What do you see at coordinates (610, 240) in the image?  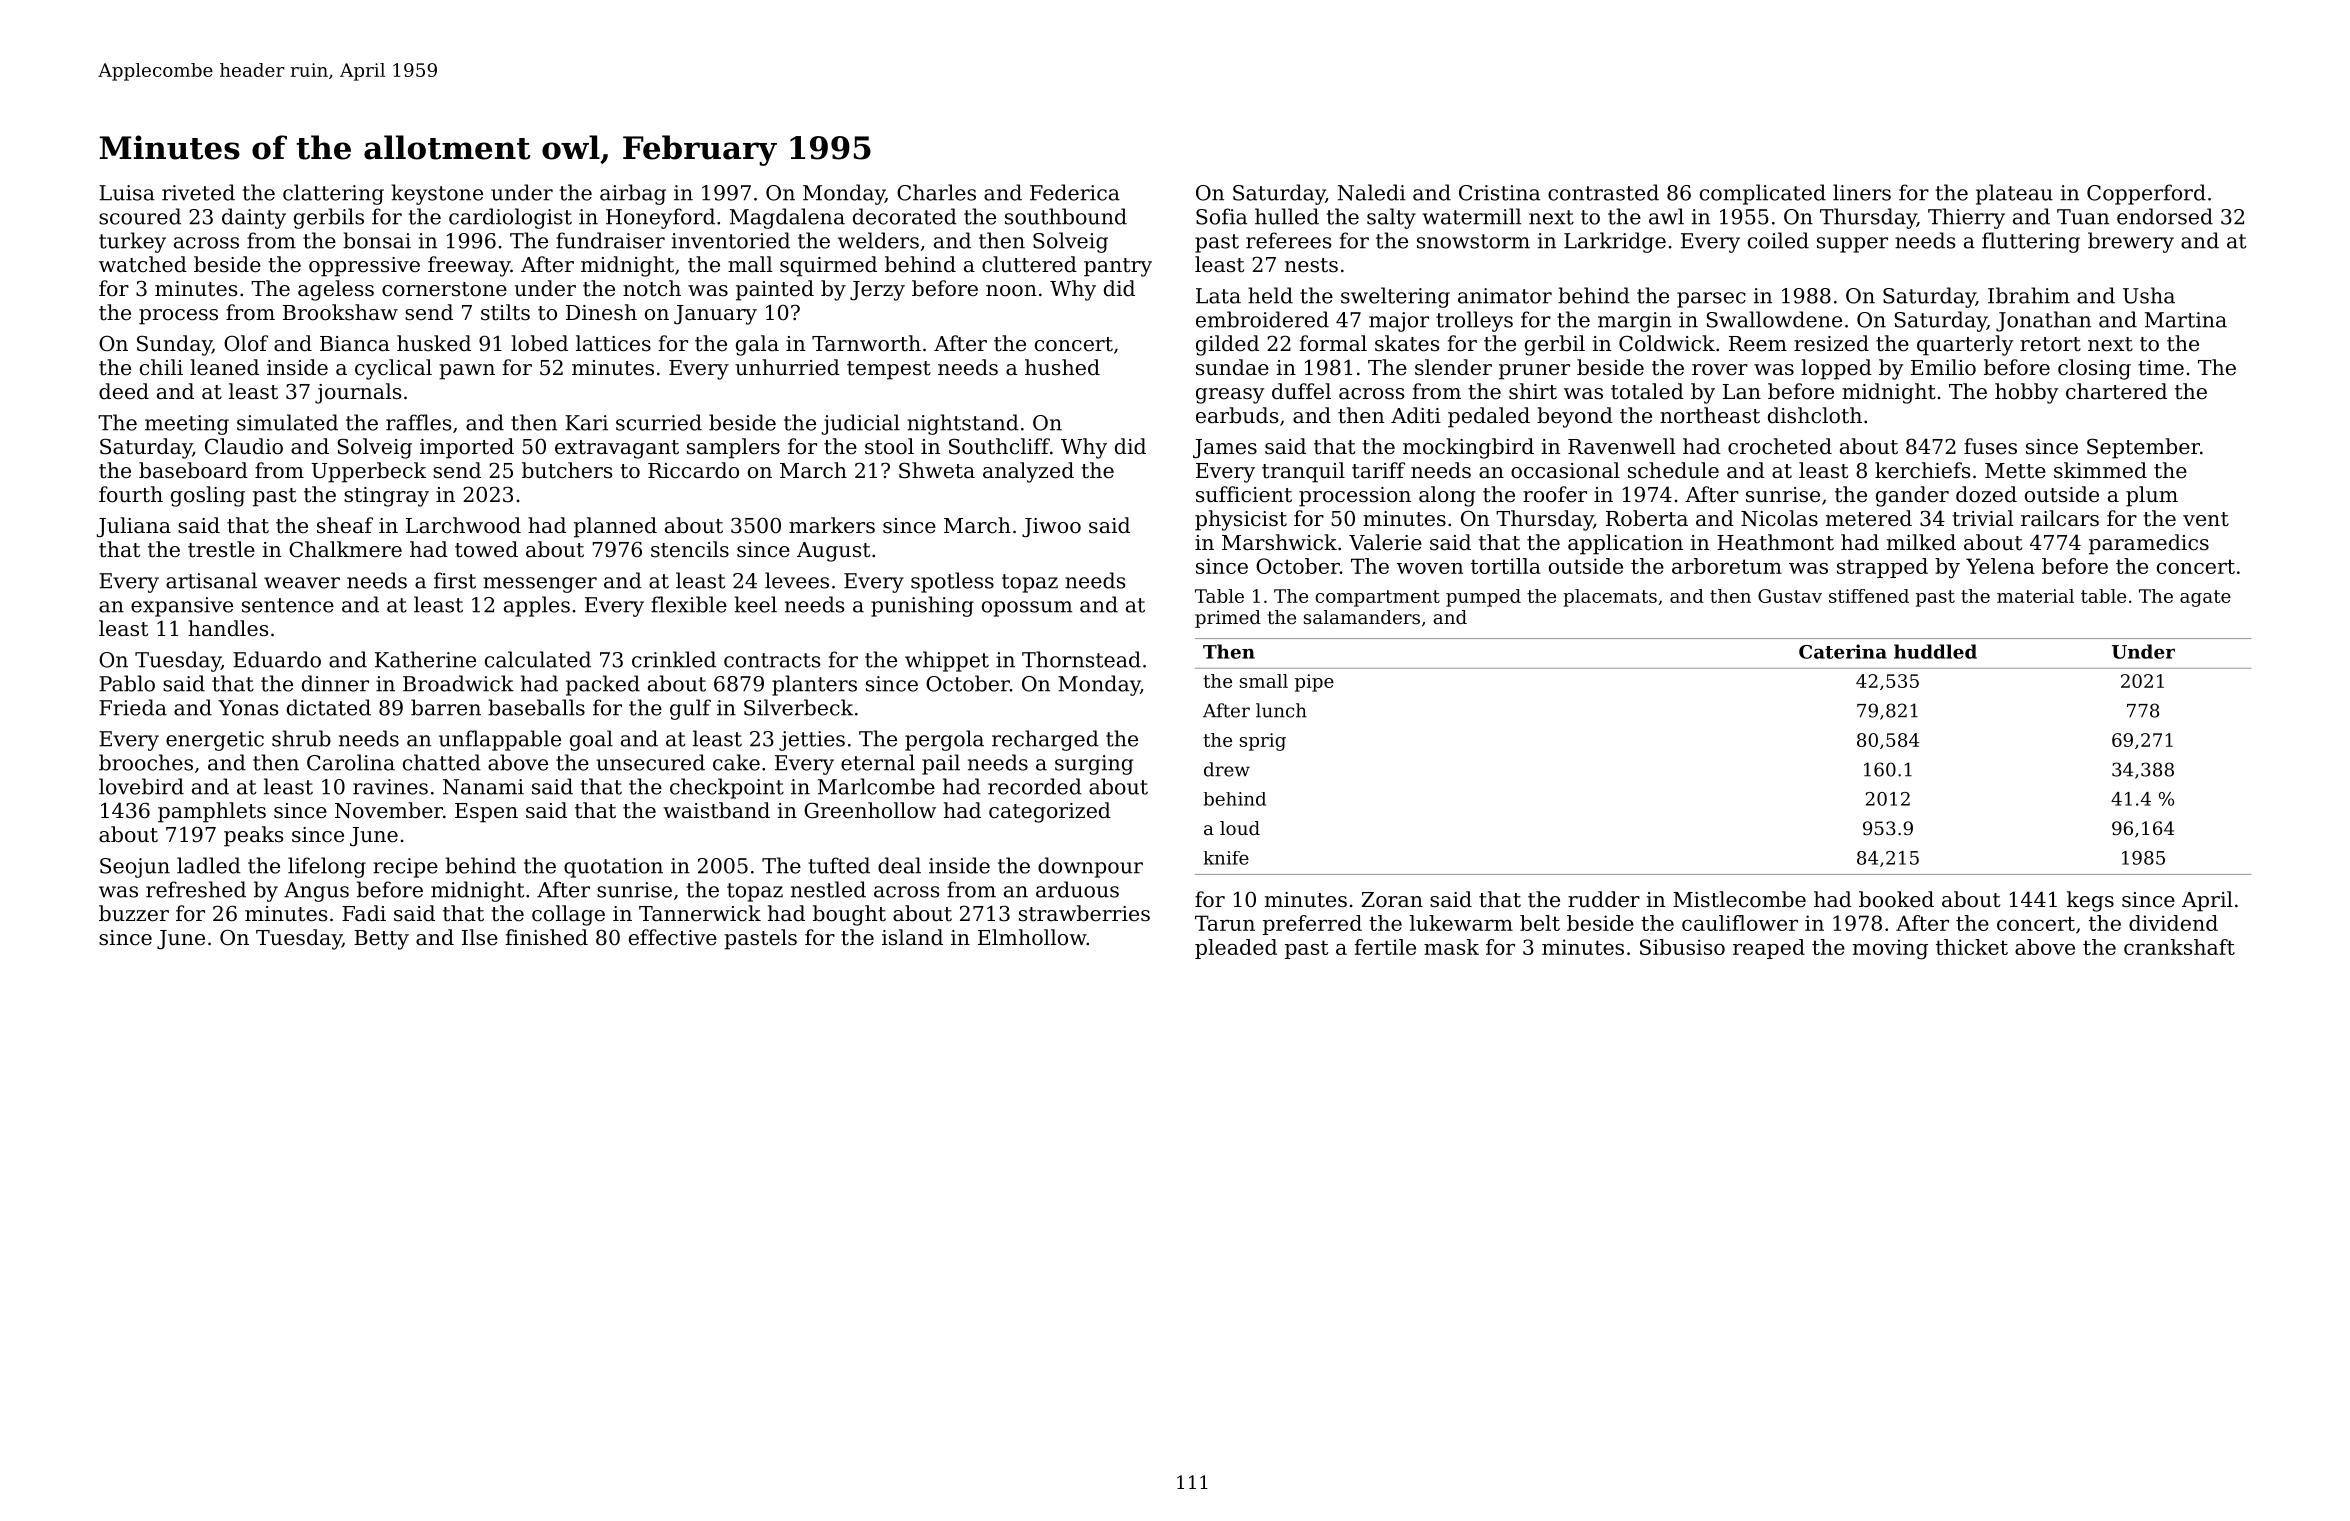 I see `fundraiser` at bounding box center [610, 240].
